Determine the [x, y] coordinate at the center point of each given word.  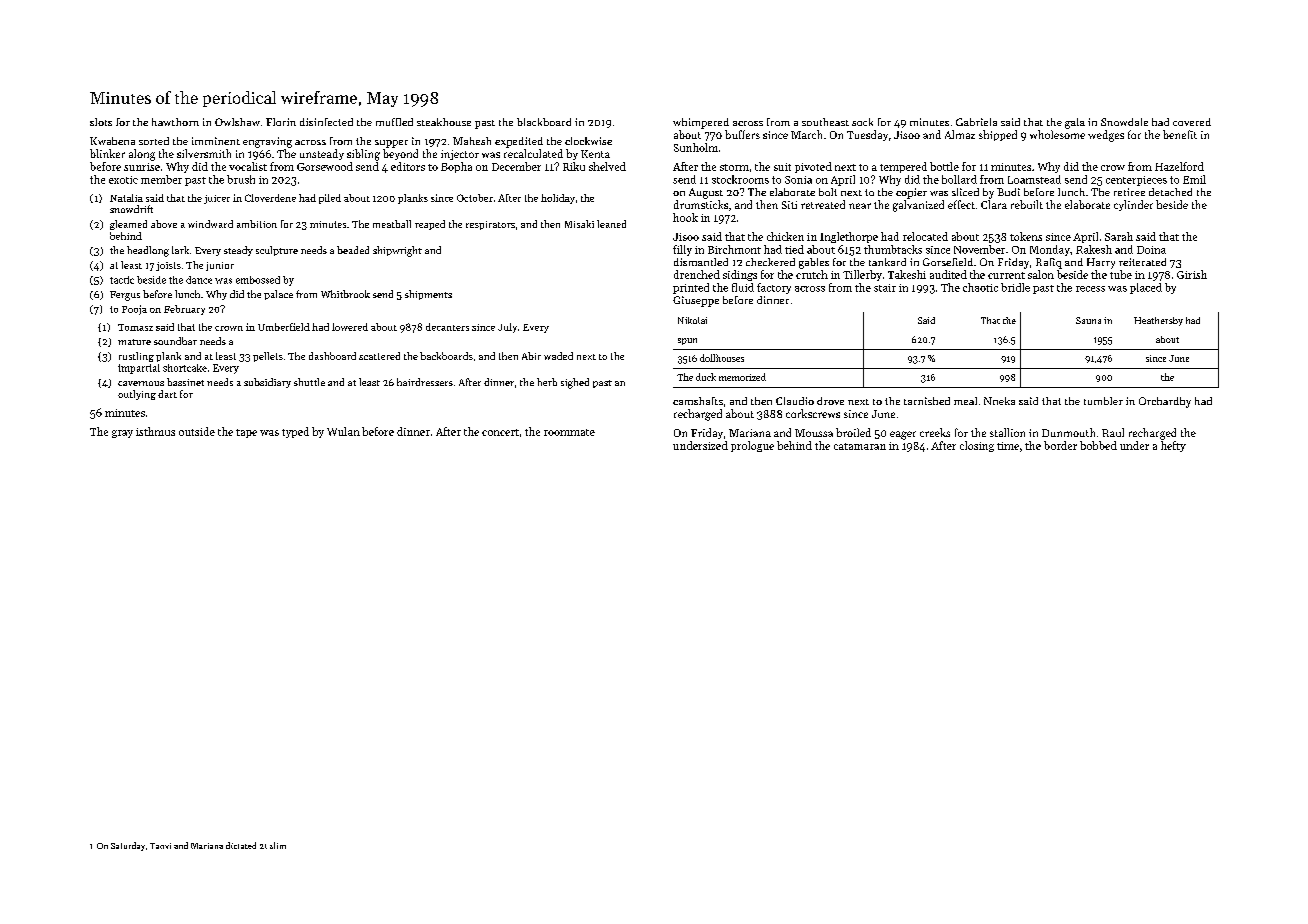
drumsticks [701, 204]
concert [500, 432]
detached [1170, 192]
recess [1090, 289]
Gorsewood [325, 166]
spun [687, 341]
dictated [241, 845]
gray [122, 434]
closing [977, 446]
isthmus [155, 431]
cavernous [141, 383]
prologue [752, 446]
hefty [1173, 446]
